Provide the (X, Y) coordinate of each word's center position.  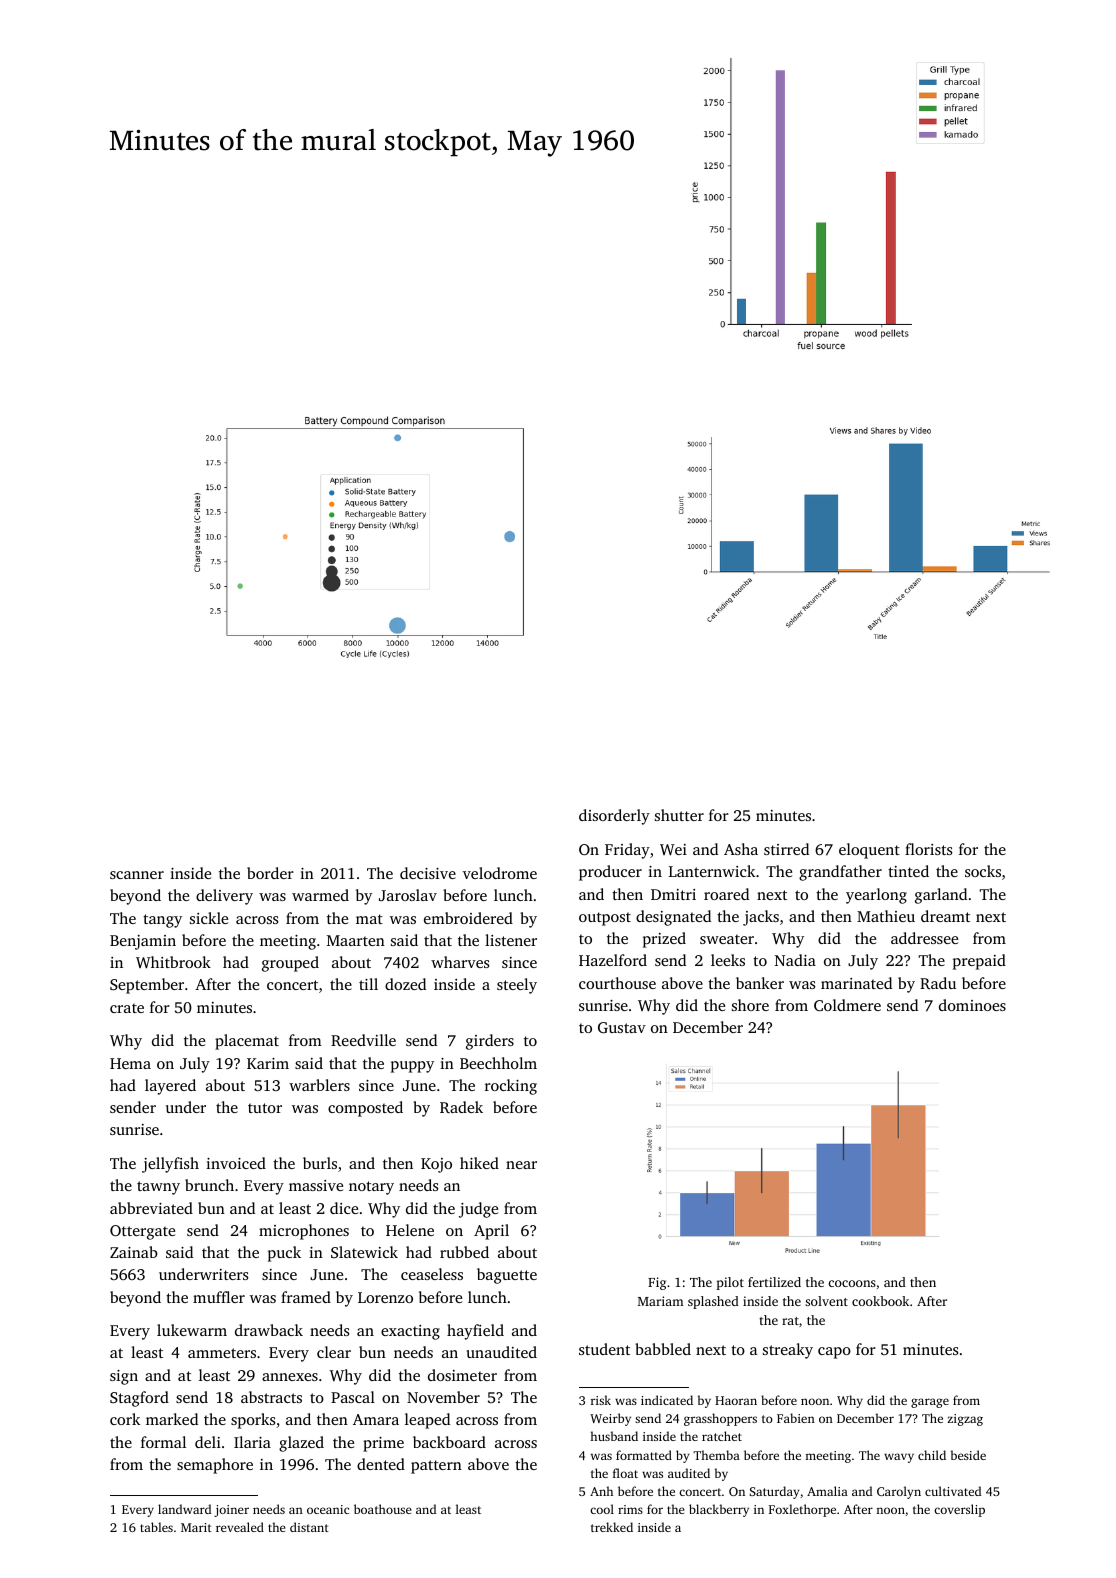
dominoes (972, 1005)
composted (365, 1109)
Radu (938, 983)
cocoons (852, 1283)
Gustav (622, 1027)
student (604, 1349)
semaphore (215, 1466)
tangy (162, 921)
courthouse (617, 983)
